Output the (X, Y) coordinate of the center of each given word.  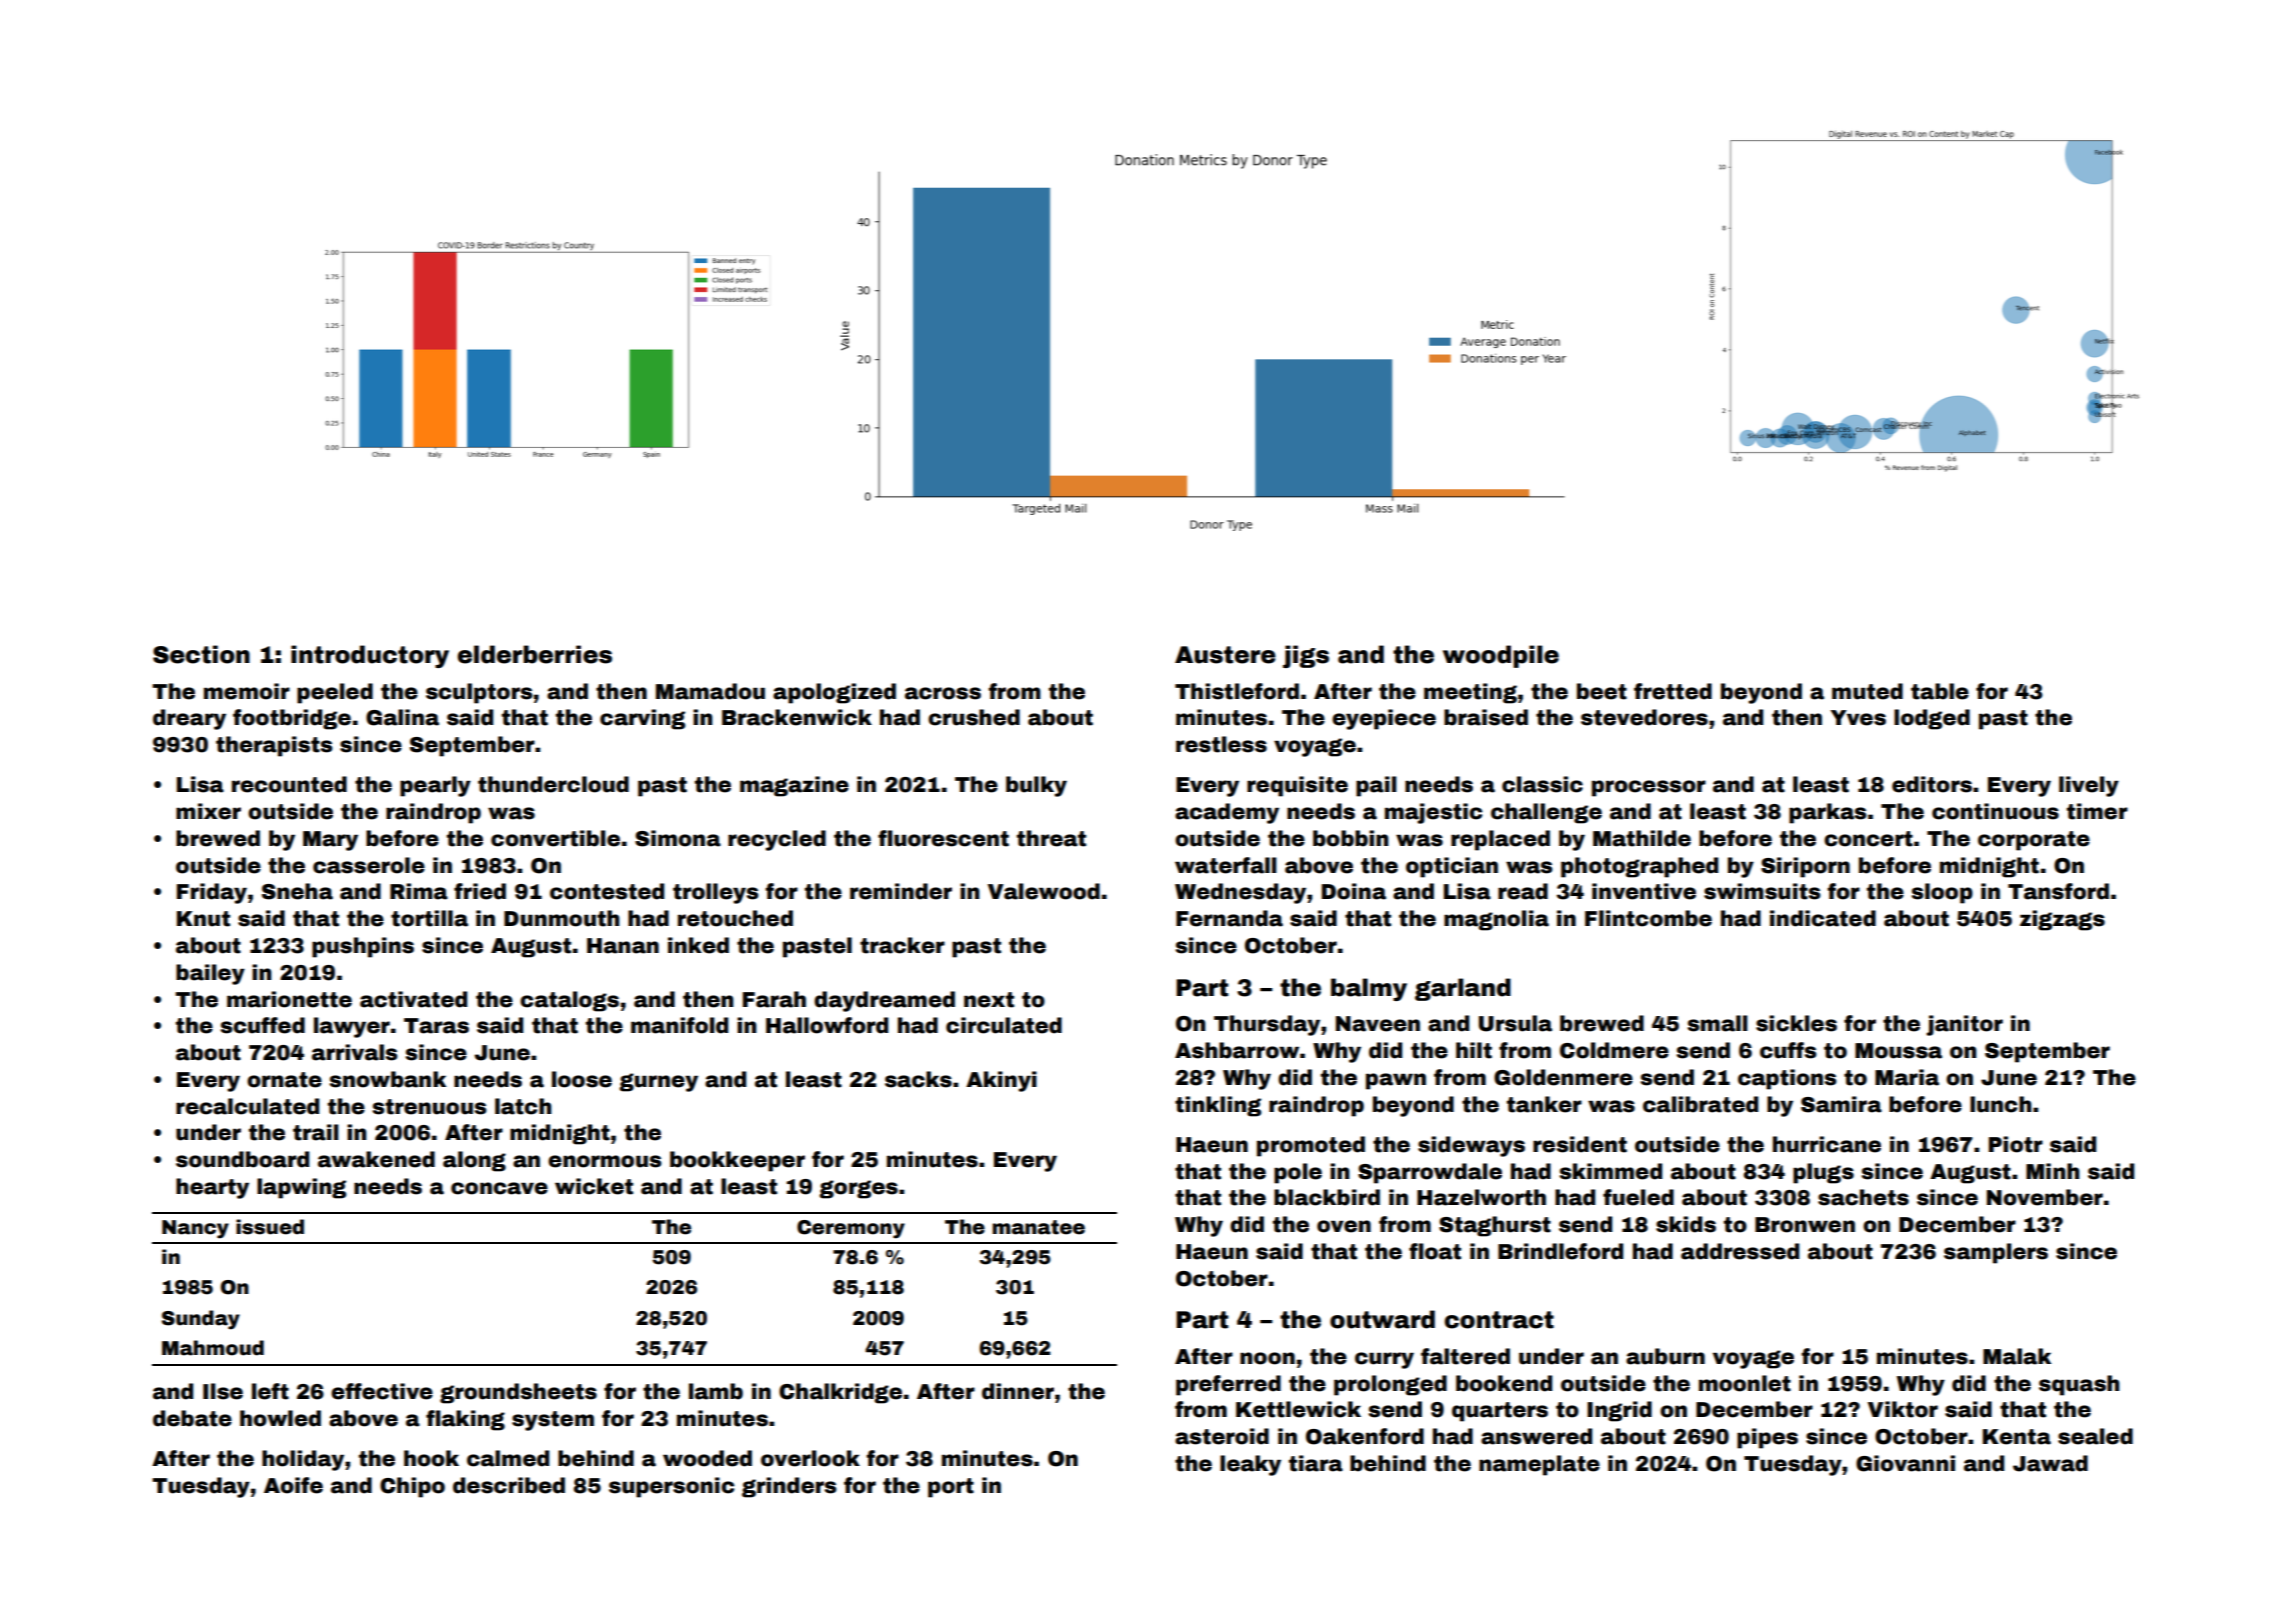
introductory (370, 656)
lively (2089, 786)
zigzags (2062, 920)
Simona (678, 838)
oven (1344, 1226)
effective (382, 1391)
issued (270, 1227)
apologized (834, 693)
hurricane (1827, 1144)
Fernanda (1229, 918)
